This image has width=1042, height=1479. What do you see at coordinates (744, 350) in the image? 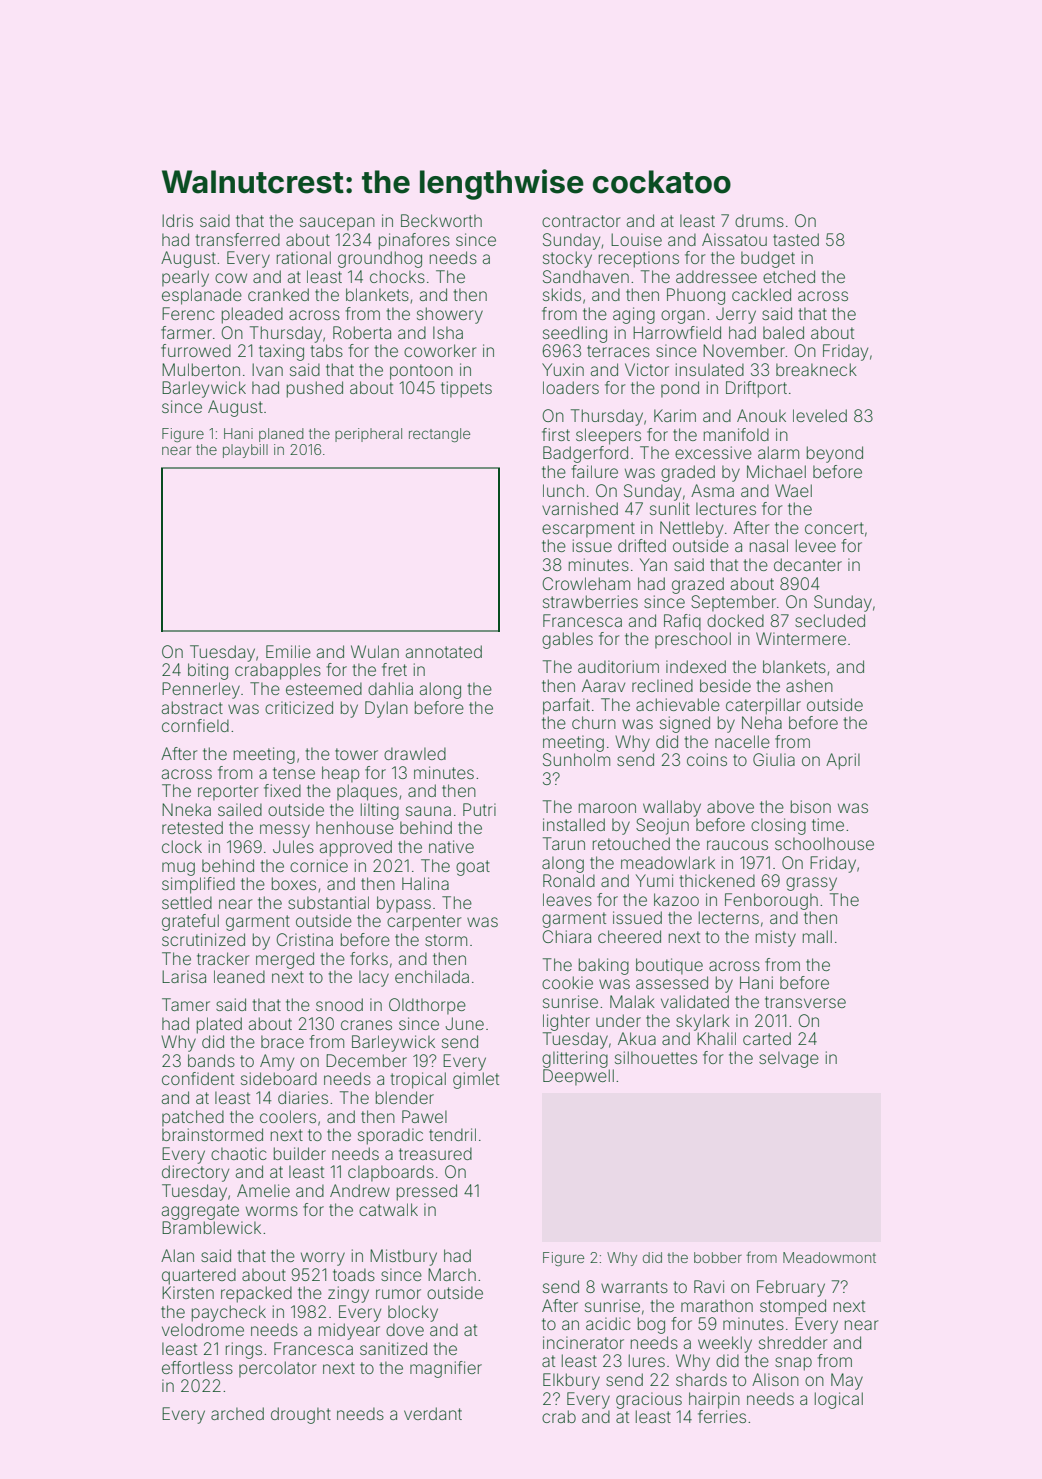
I see `November` at bounding box center [744, 350].
